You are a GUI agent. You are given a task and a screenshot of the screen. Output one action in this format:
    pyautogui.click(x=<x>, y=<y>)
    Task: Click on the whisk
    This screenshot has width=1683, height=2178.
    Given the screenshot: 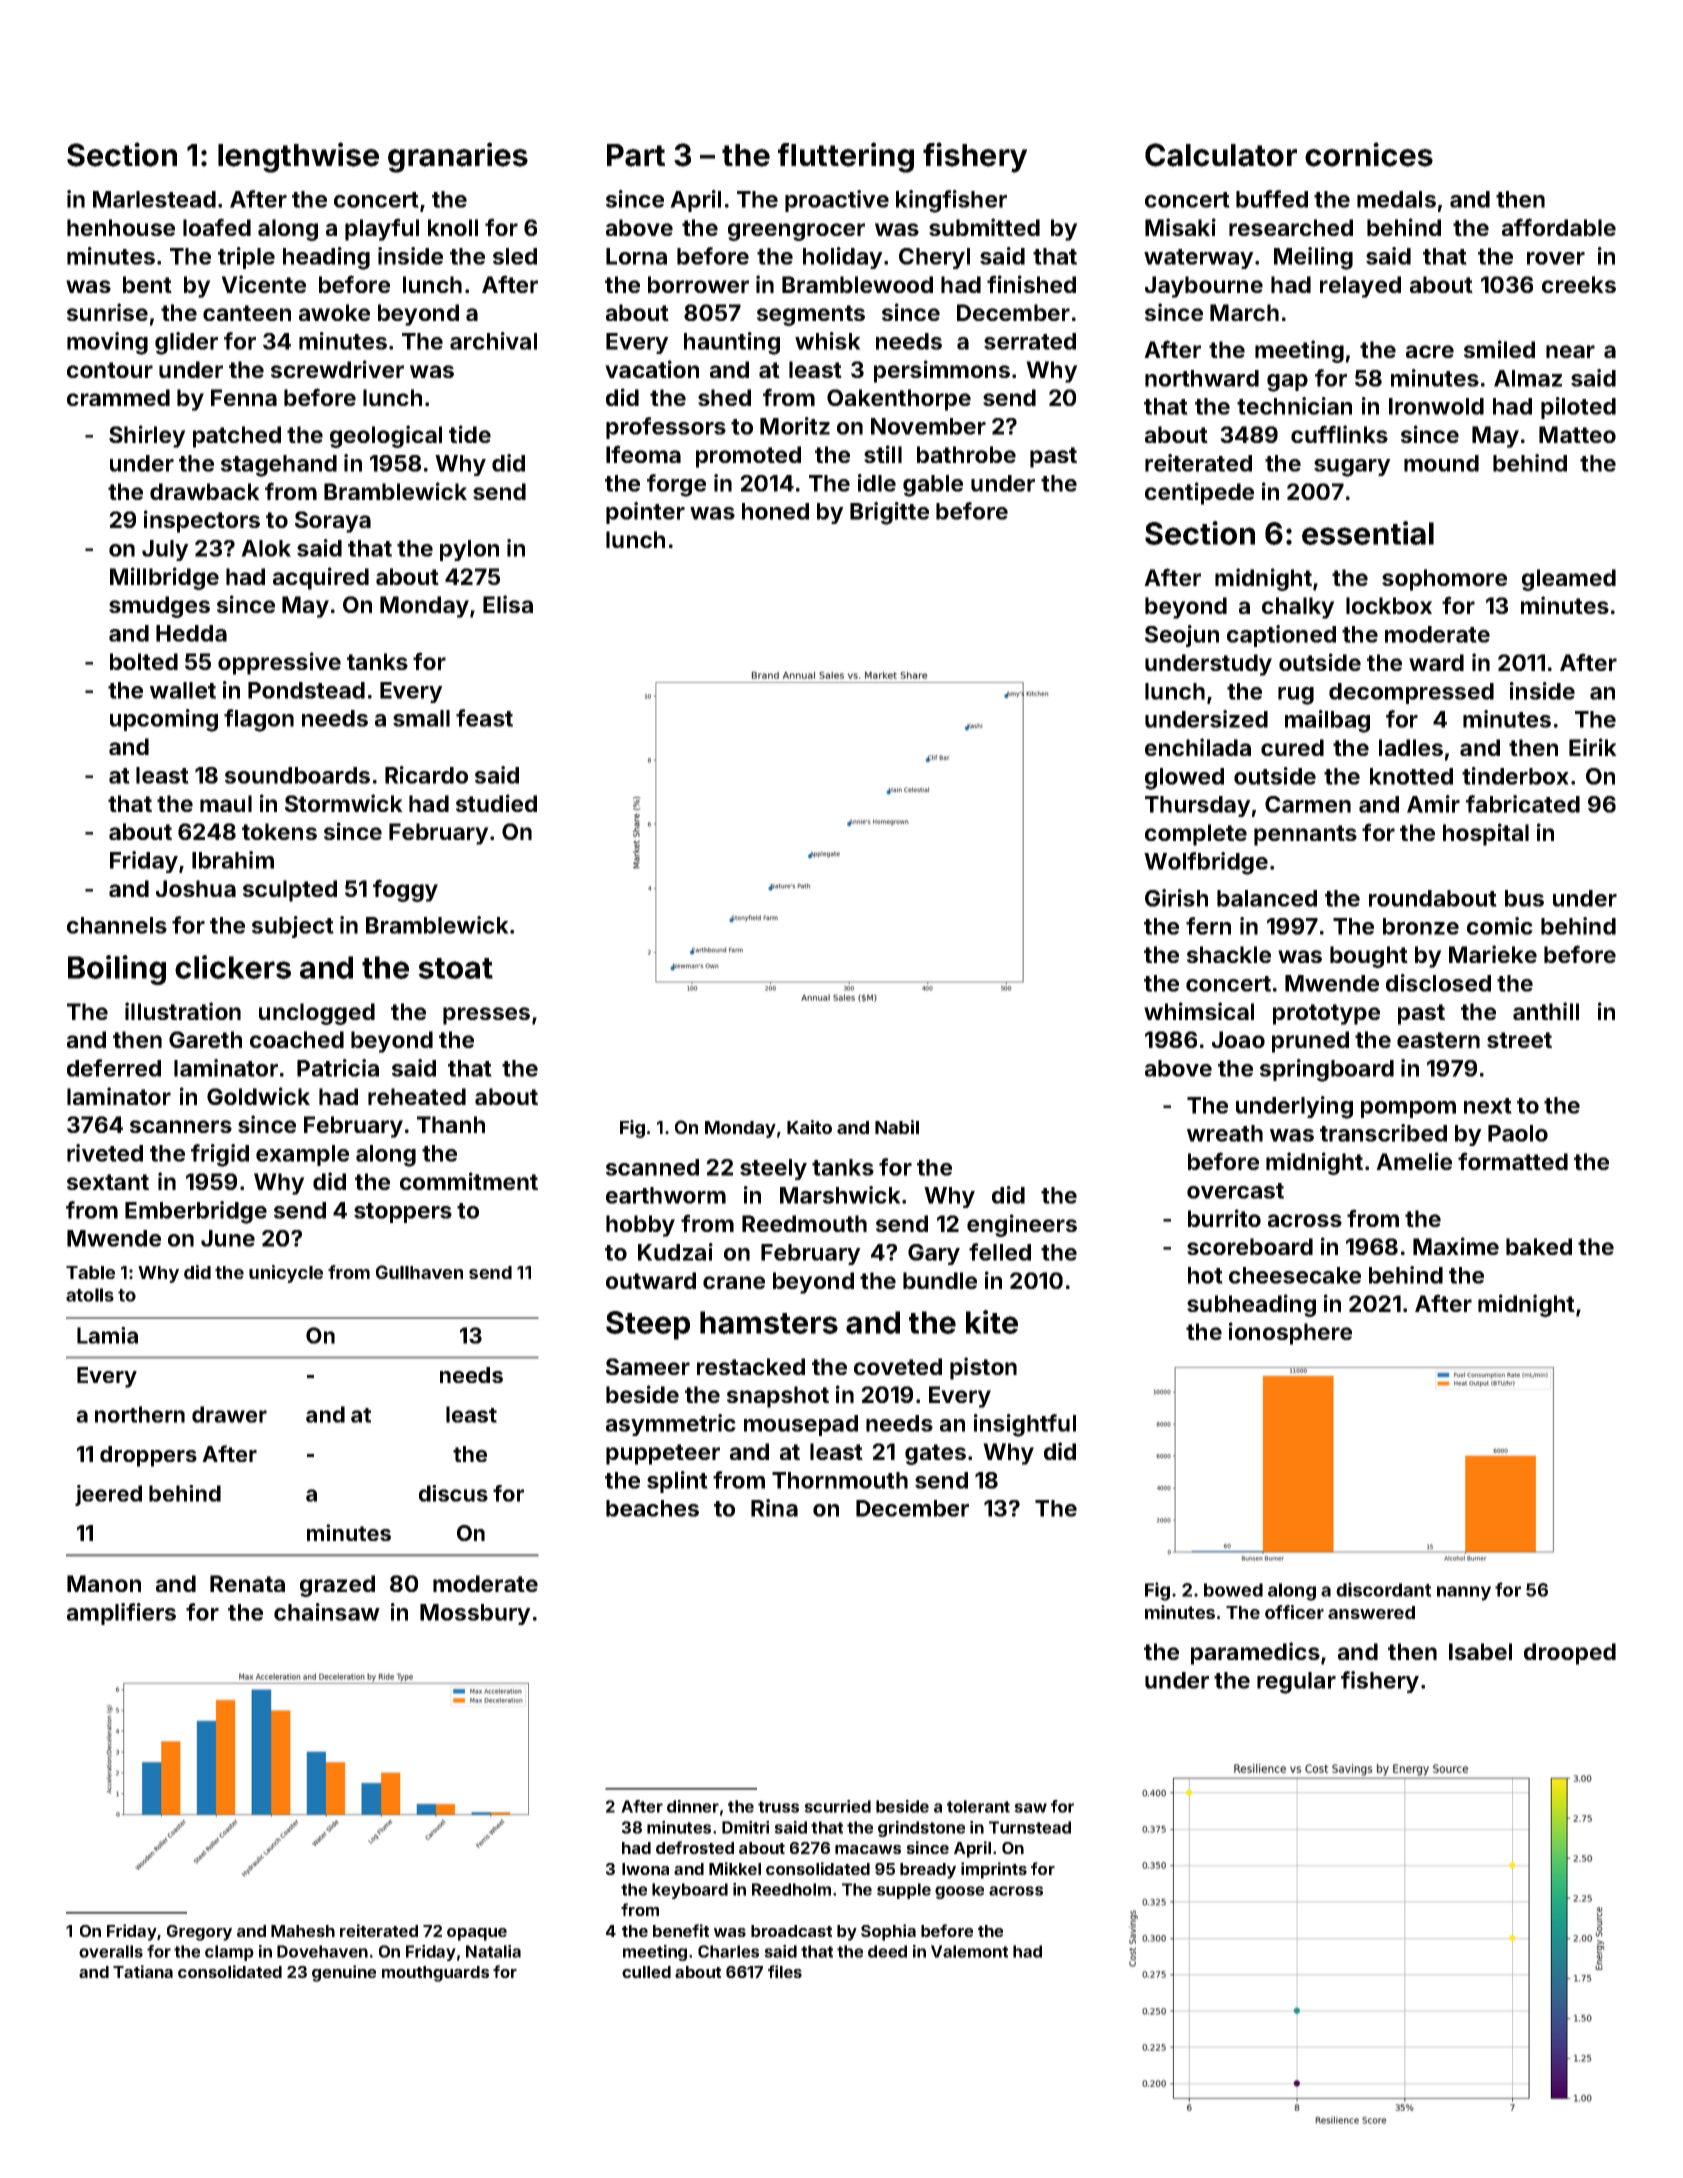 What is the action you would take?
    pyautogui.click(x=828, y=341)
